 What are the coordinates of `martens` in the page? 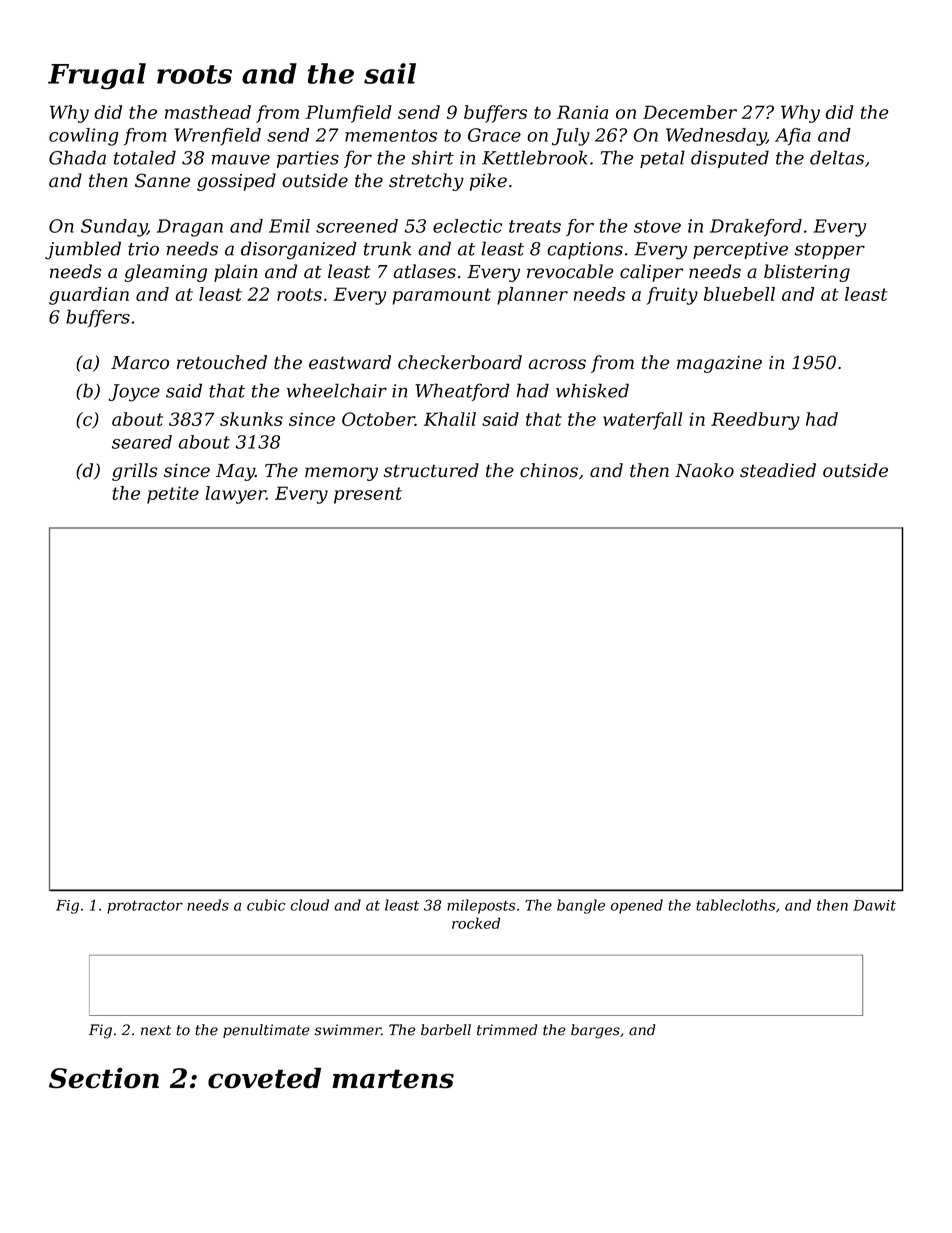 It's located at (393, 1079).
